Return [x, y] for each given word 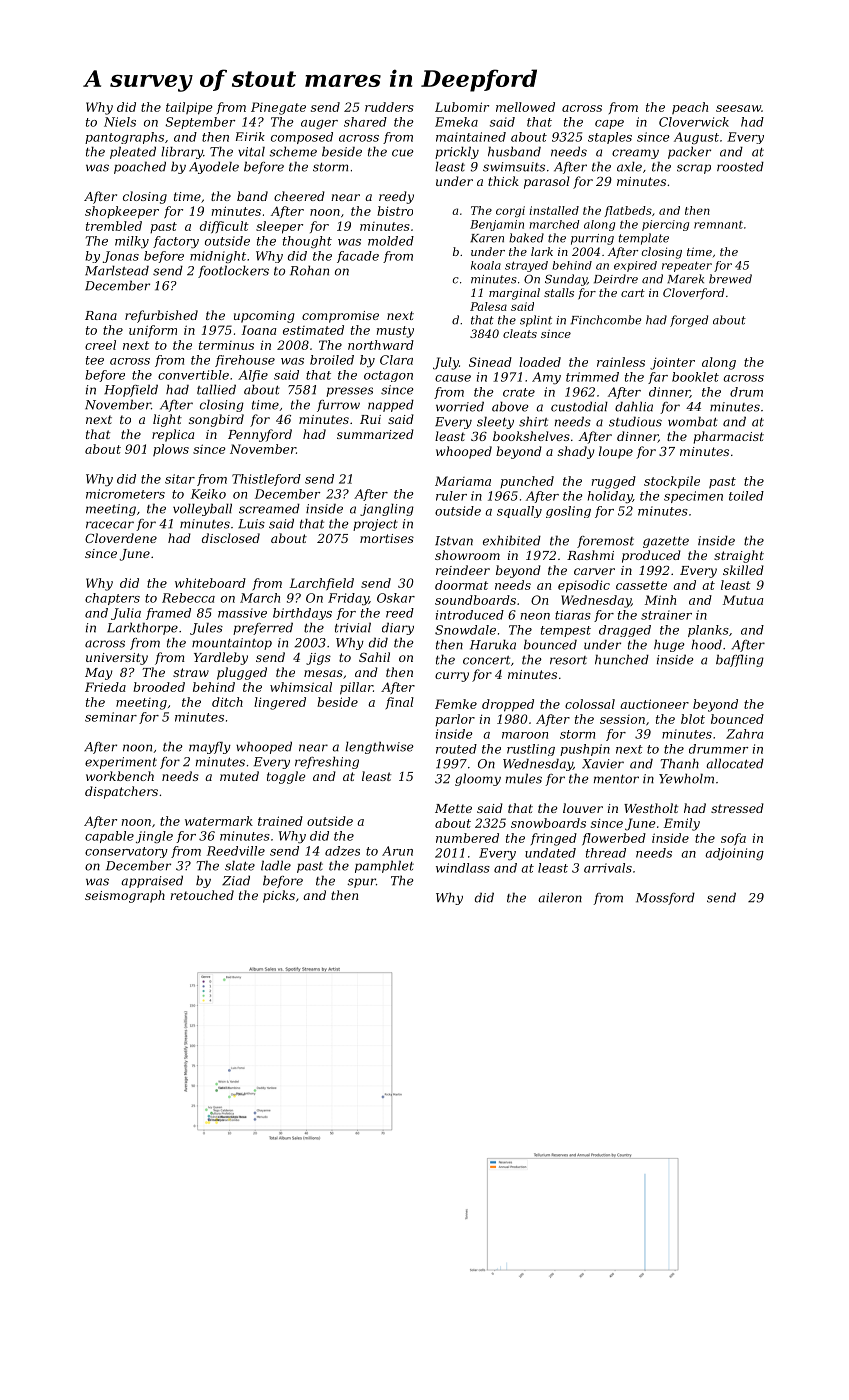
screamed [269, 508]
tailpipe [189, 108]
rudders [389, 107]
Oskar [396, 598]
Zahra [745, 734]
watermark [219, 821]
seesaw [738, 108]
